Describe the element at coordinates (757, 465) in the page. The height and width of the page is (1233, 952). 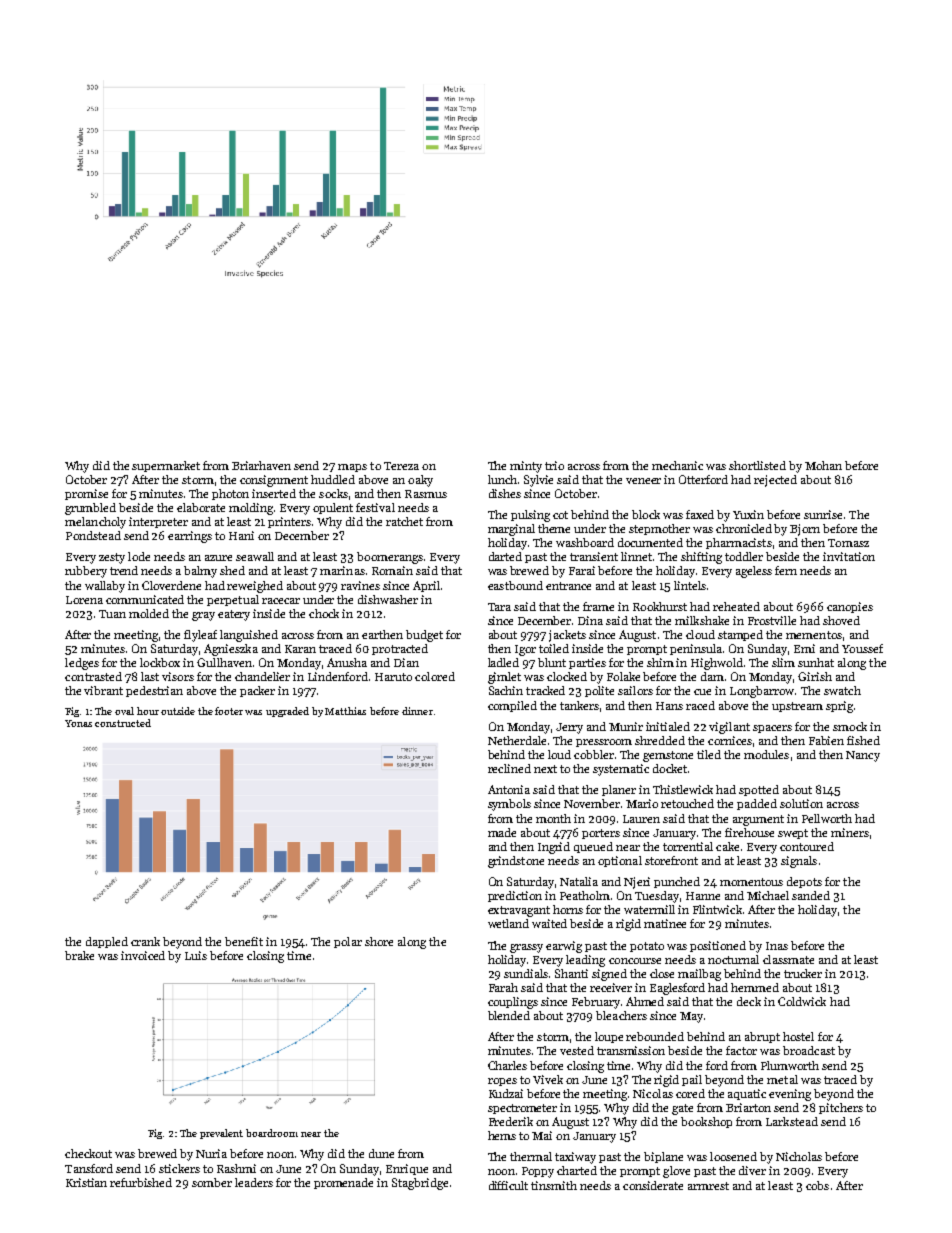
I see `shortlisted` at that location.
